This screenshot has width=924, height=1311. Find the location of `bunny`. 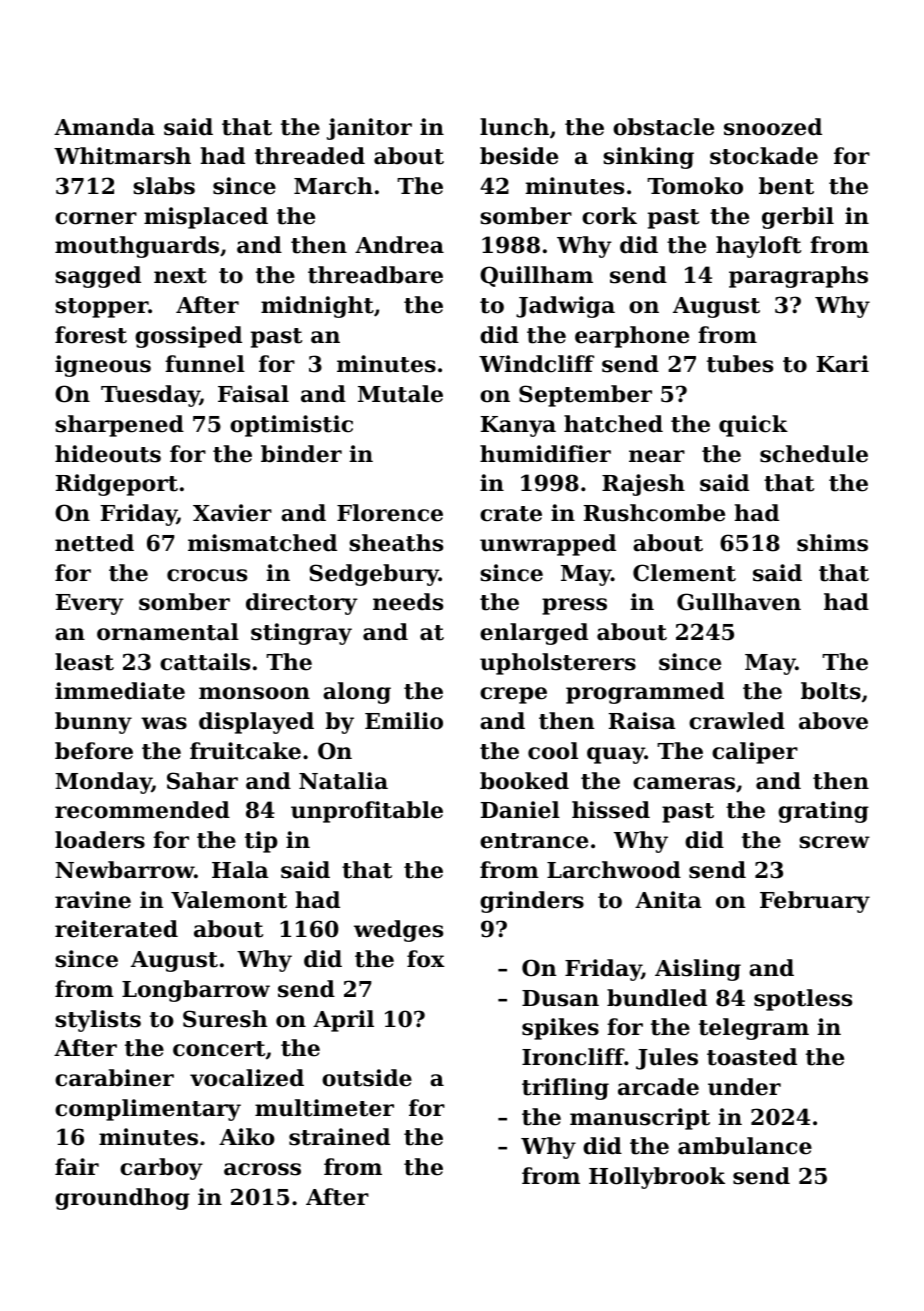

bunny is located at coordinates (93, 723).
